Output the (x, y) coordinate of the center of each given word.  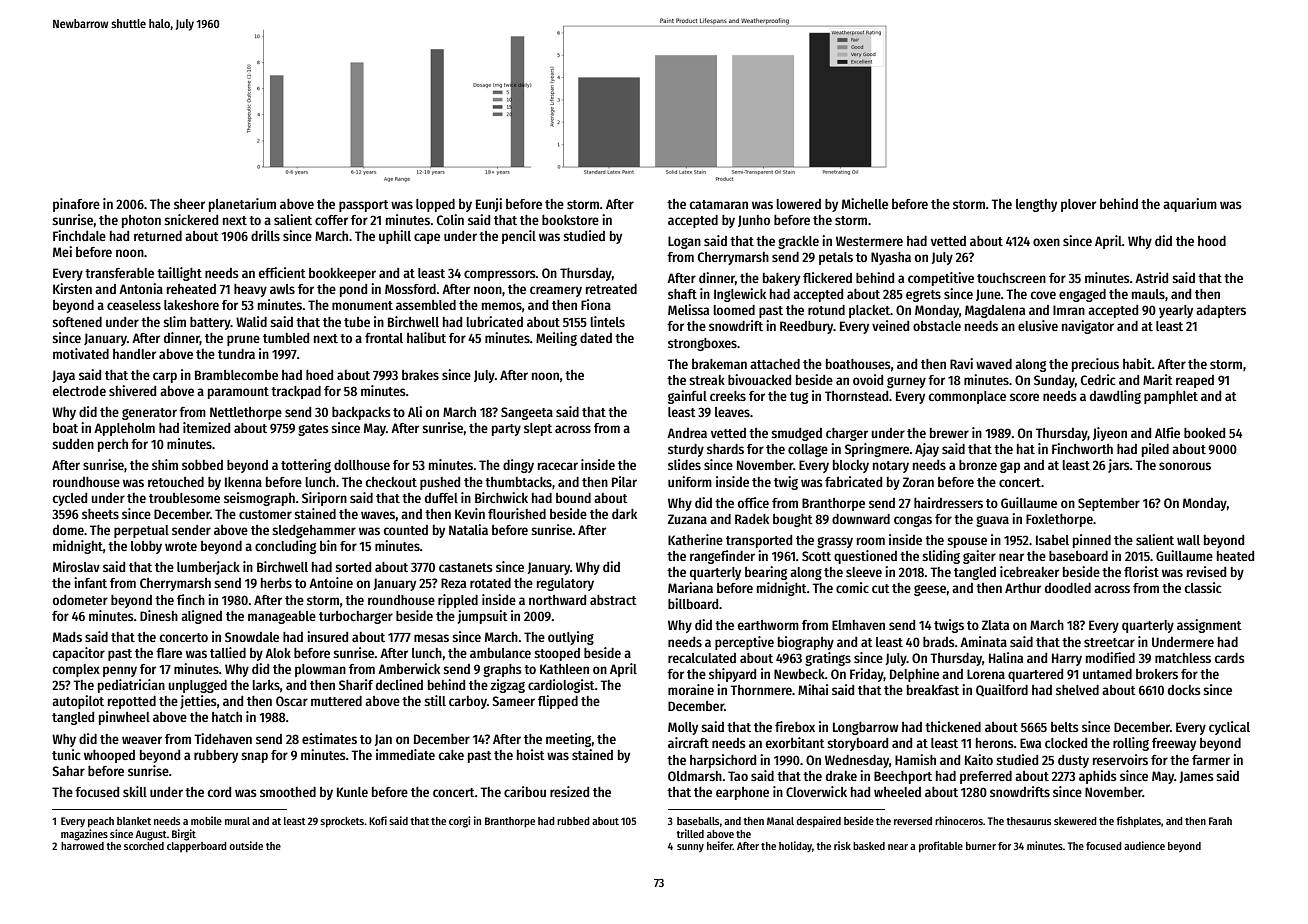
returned (158, 236)
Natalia (468, 529)
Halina (1006, 657)
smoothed (288, 792)
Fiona (596, 304)
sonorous (1185, 466)
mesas (431, 638)
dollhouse (362, 465)
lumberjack (208, 568)
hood (1212, 241)
